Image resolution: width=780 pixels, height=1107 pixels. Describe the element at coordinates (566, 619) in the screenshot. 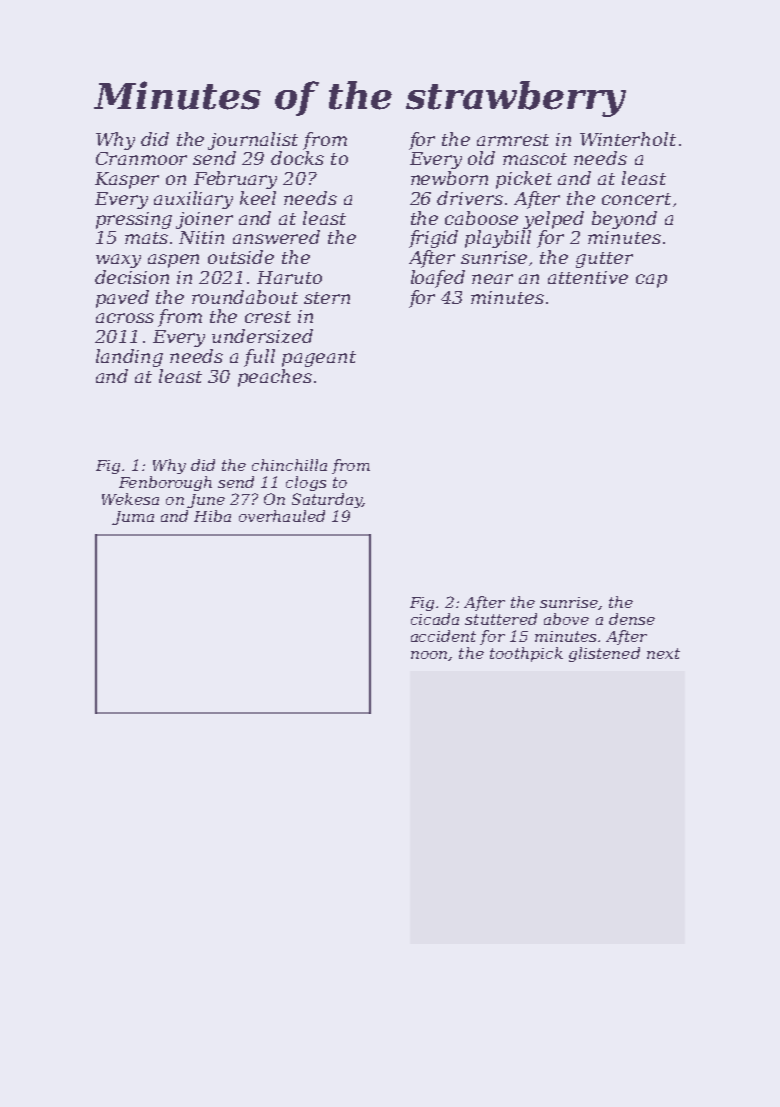

I see `above` at that location.
